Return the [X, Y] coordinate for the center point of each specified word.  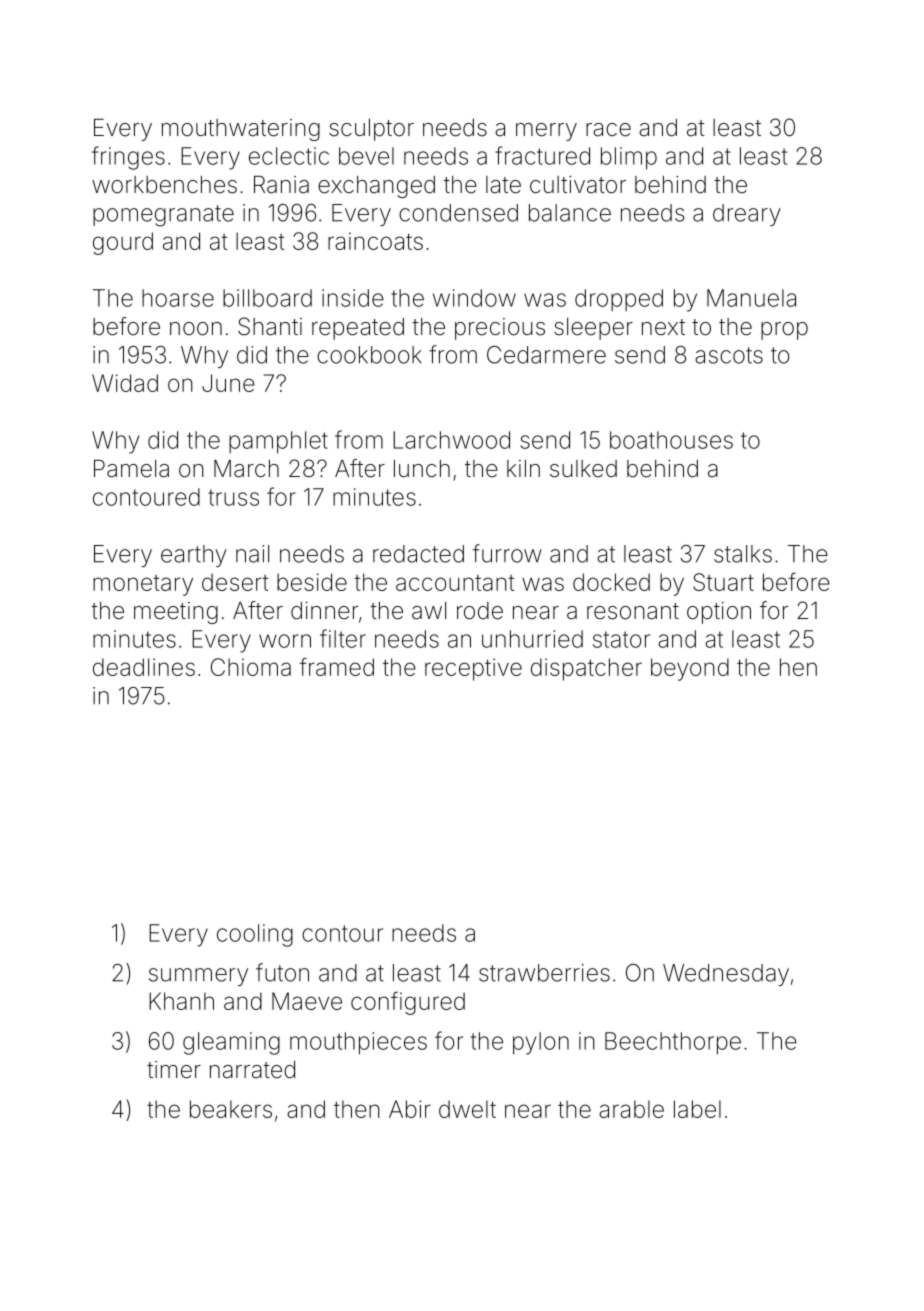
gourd [123, 243]
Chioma [251, 667]
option [719, 613]
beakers [231, 1109]
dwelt [467, 1109]
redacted [418, 554]
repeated [358, 329]
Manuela [751, 298]
